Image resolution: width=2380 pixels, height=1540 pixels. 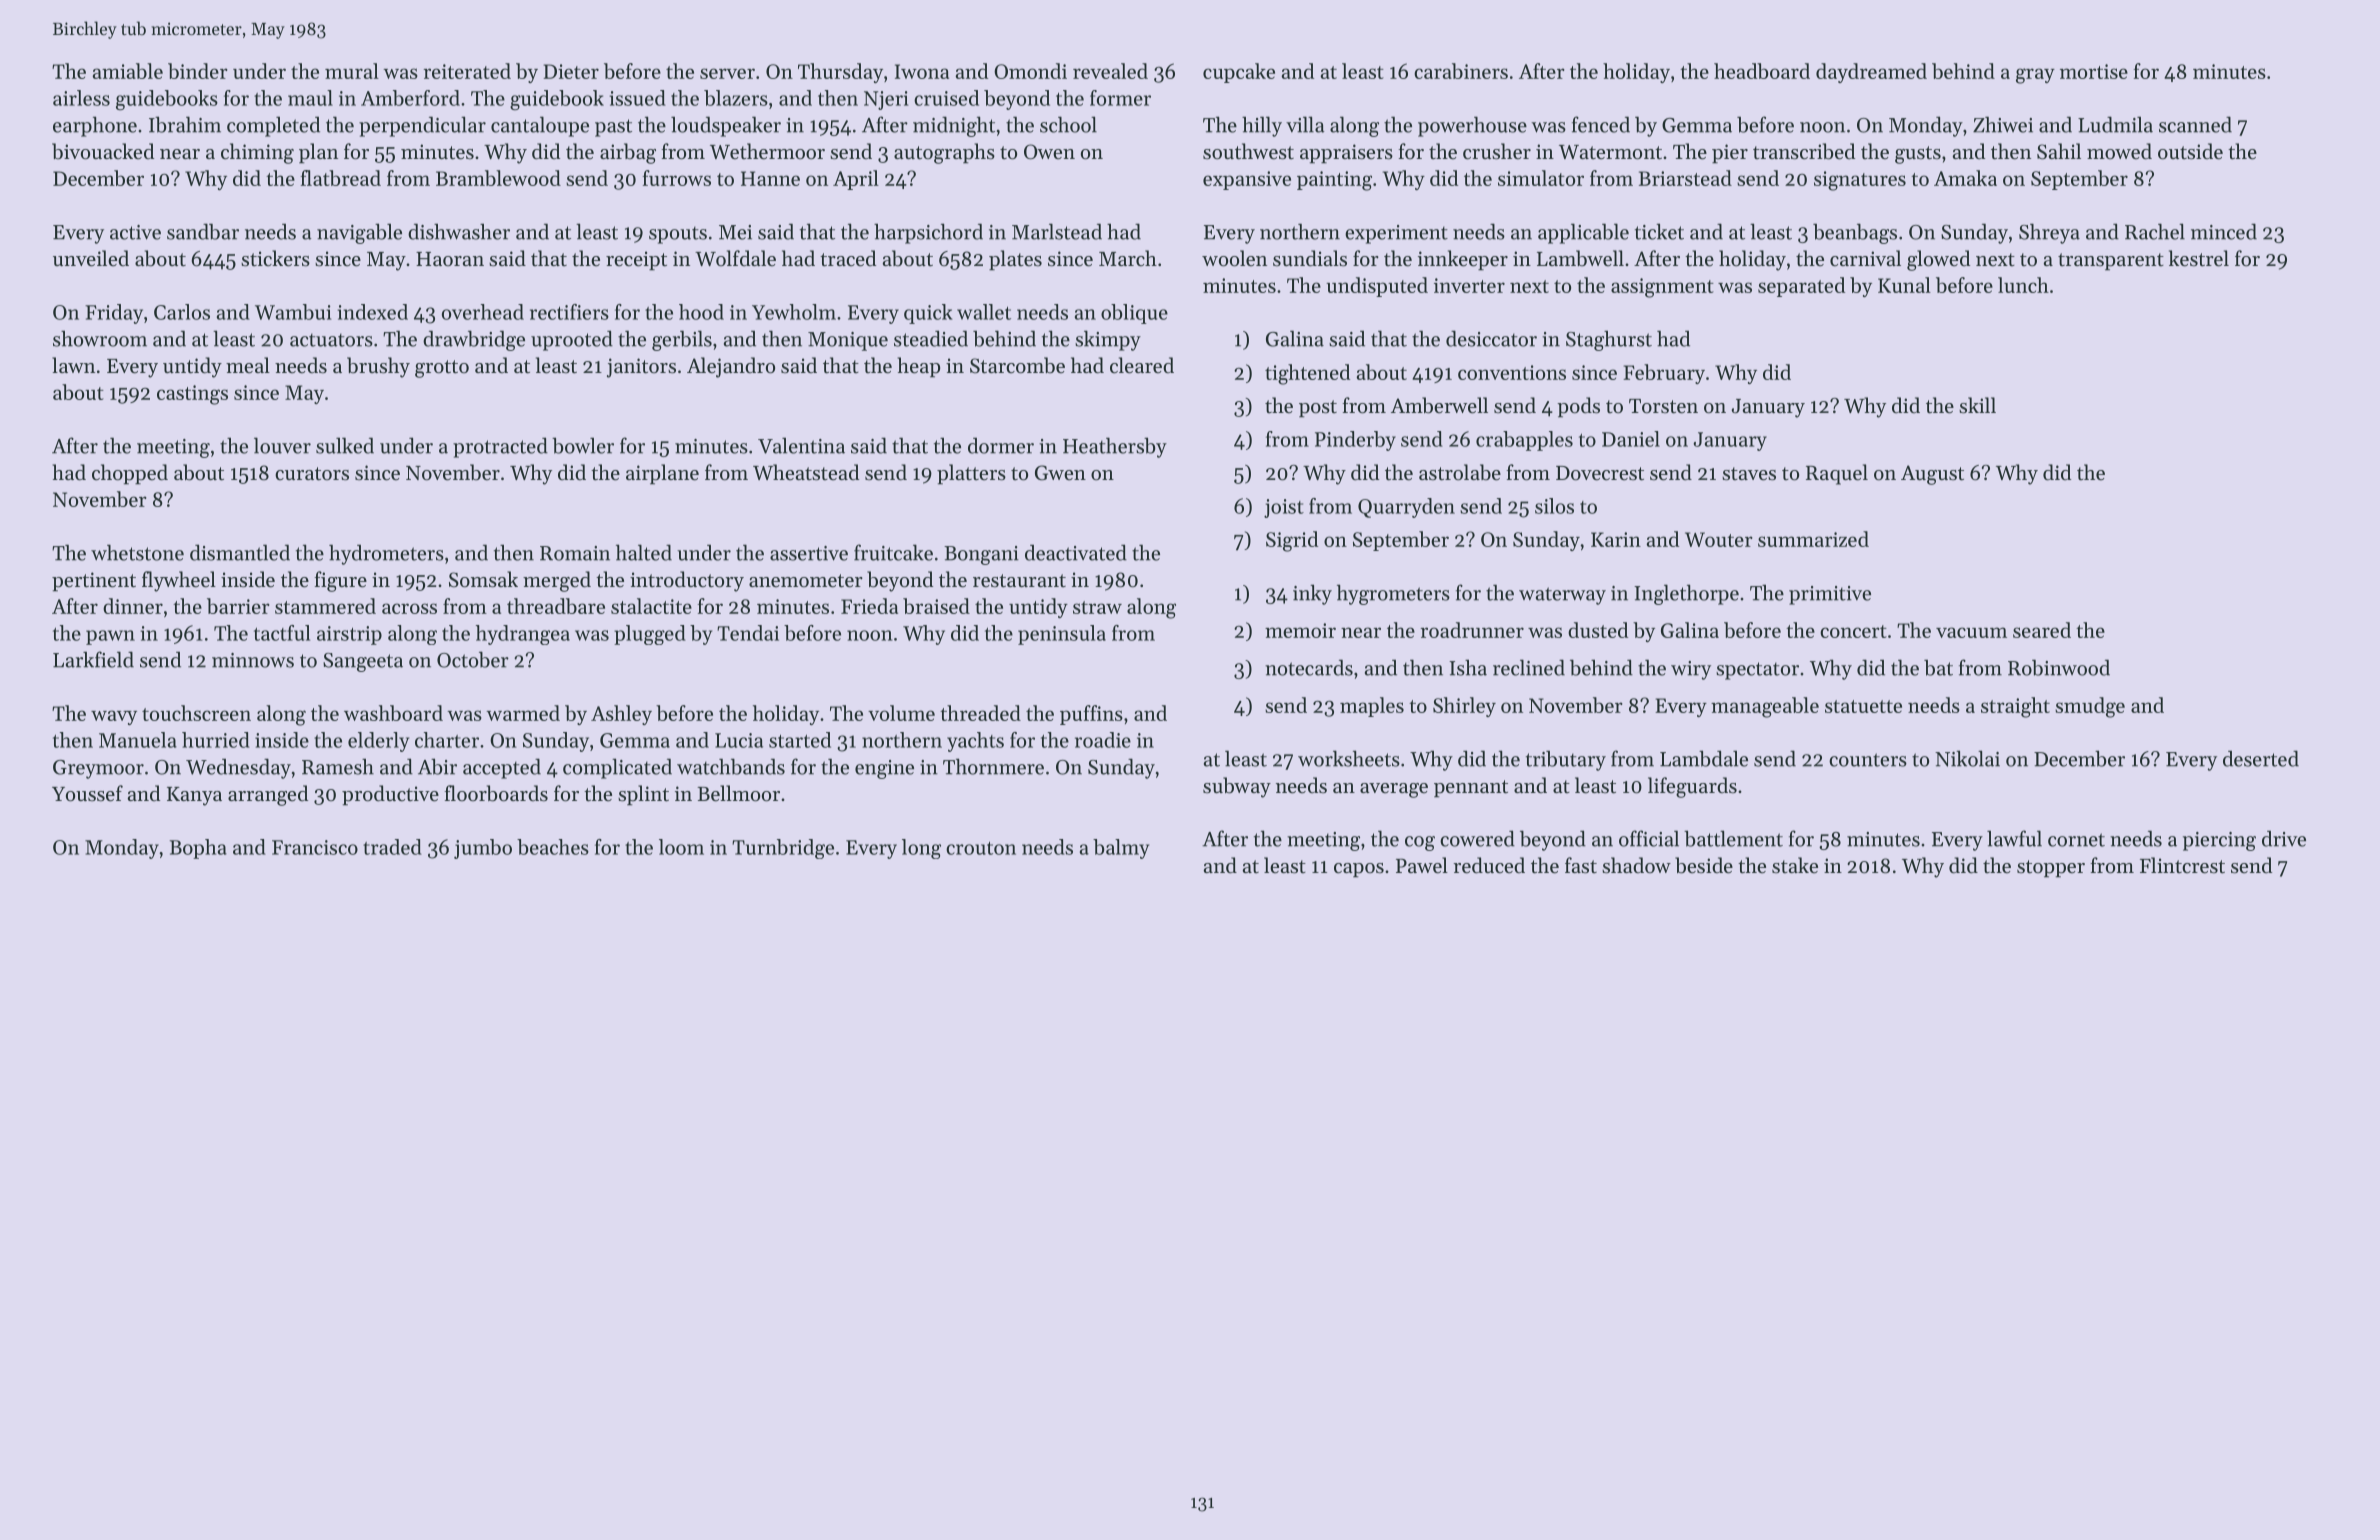 What do you see at coordinates (1967, 758) in the page?
I see `Nikolai` at bounding box center [1967, 758].
